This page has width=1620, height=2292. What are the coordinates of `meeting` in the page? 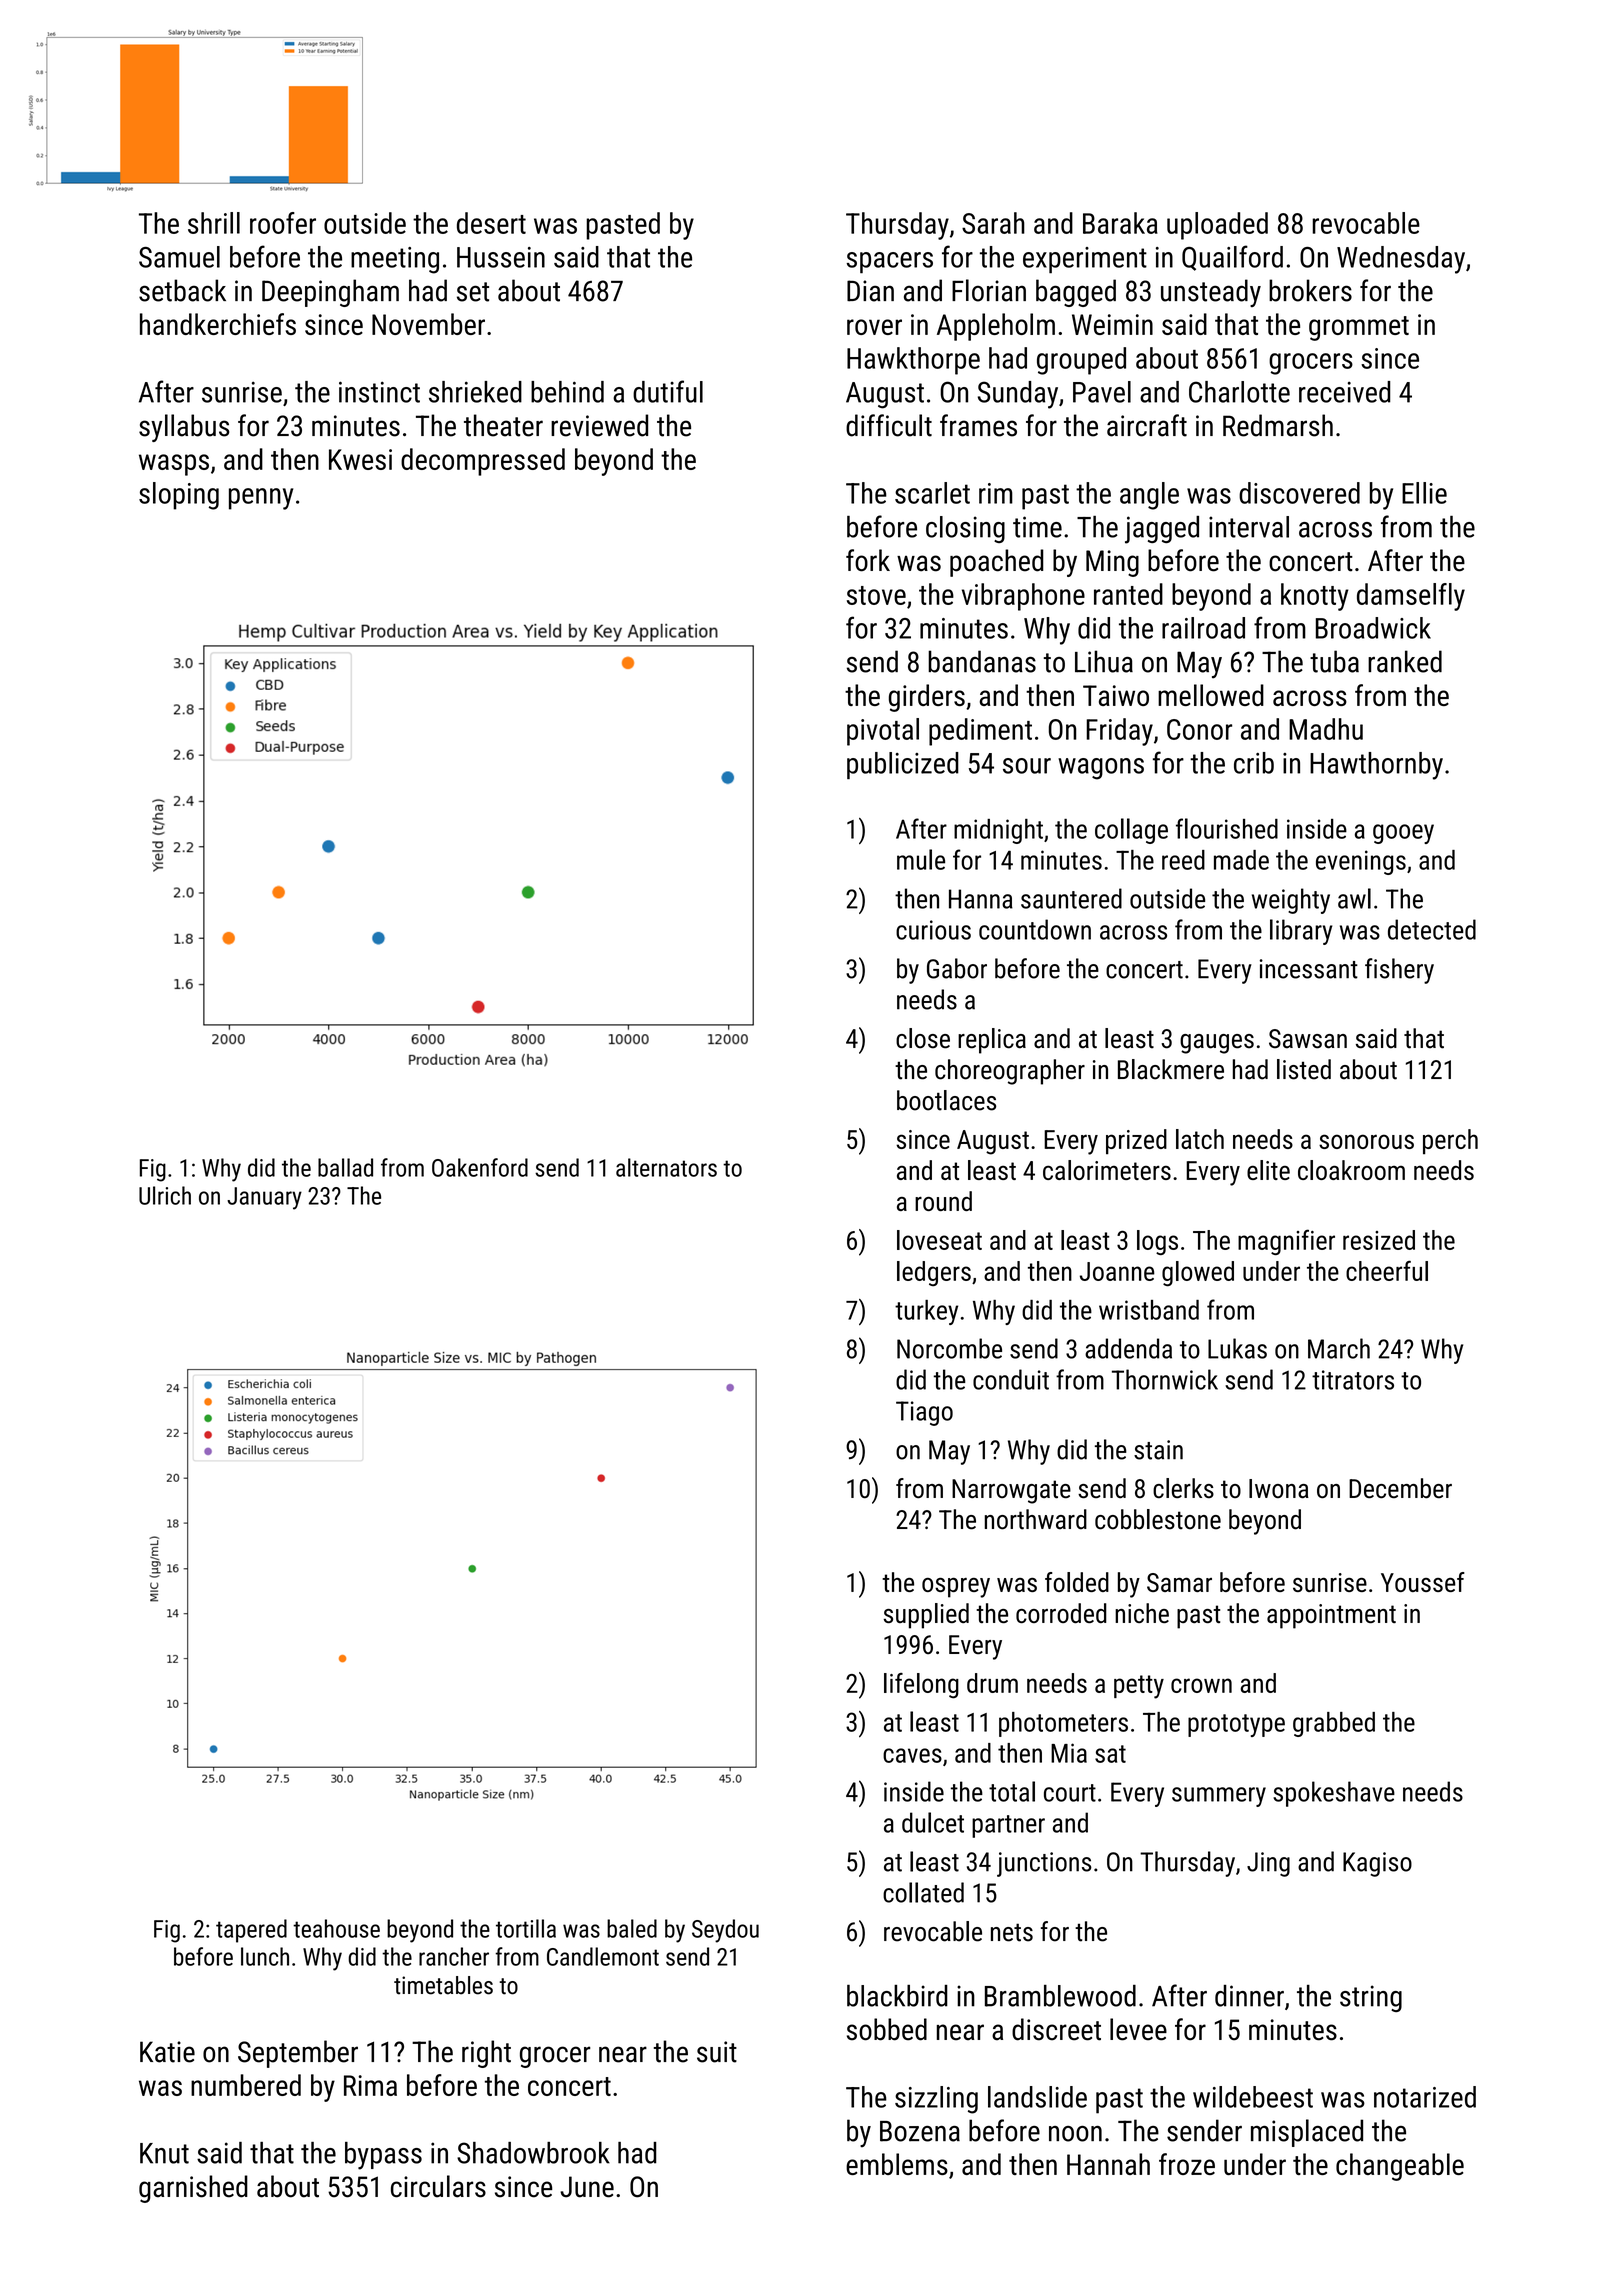 It's located at (395, 260).
